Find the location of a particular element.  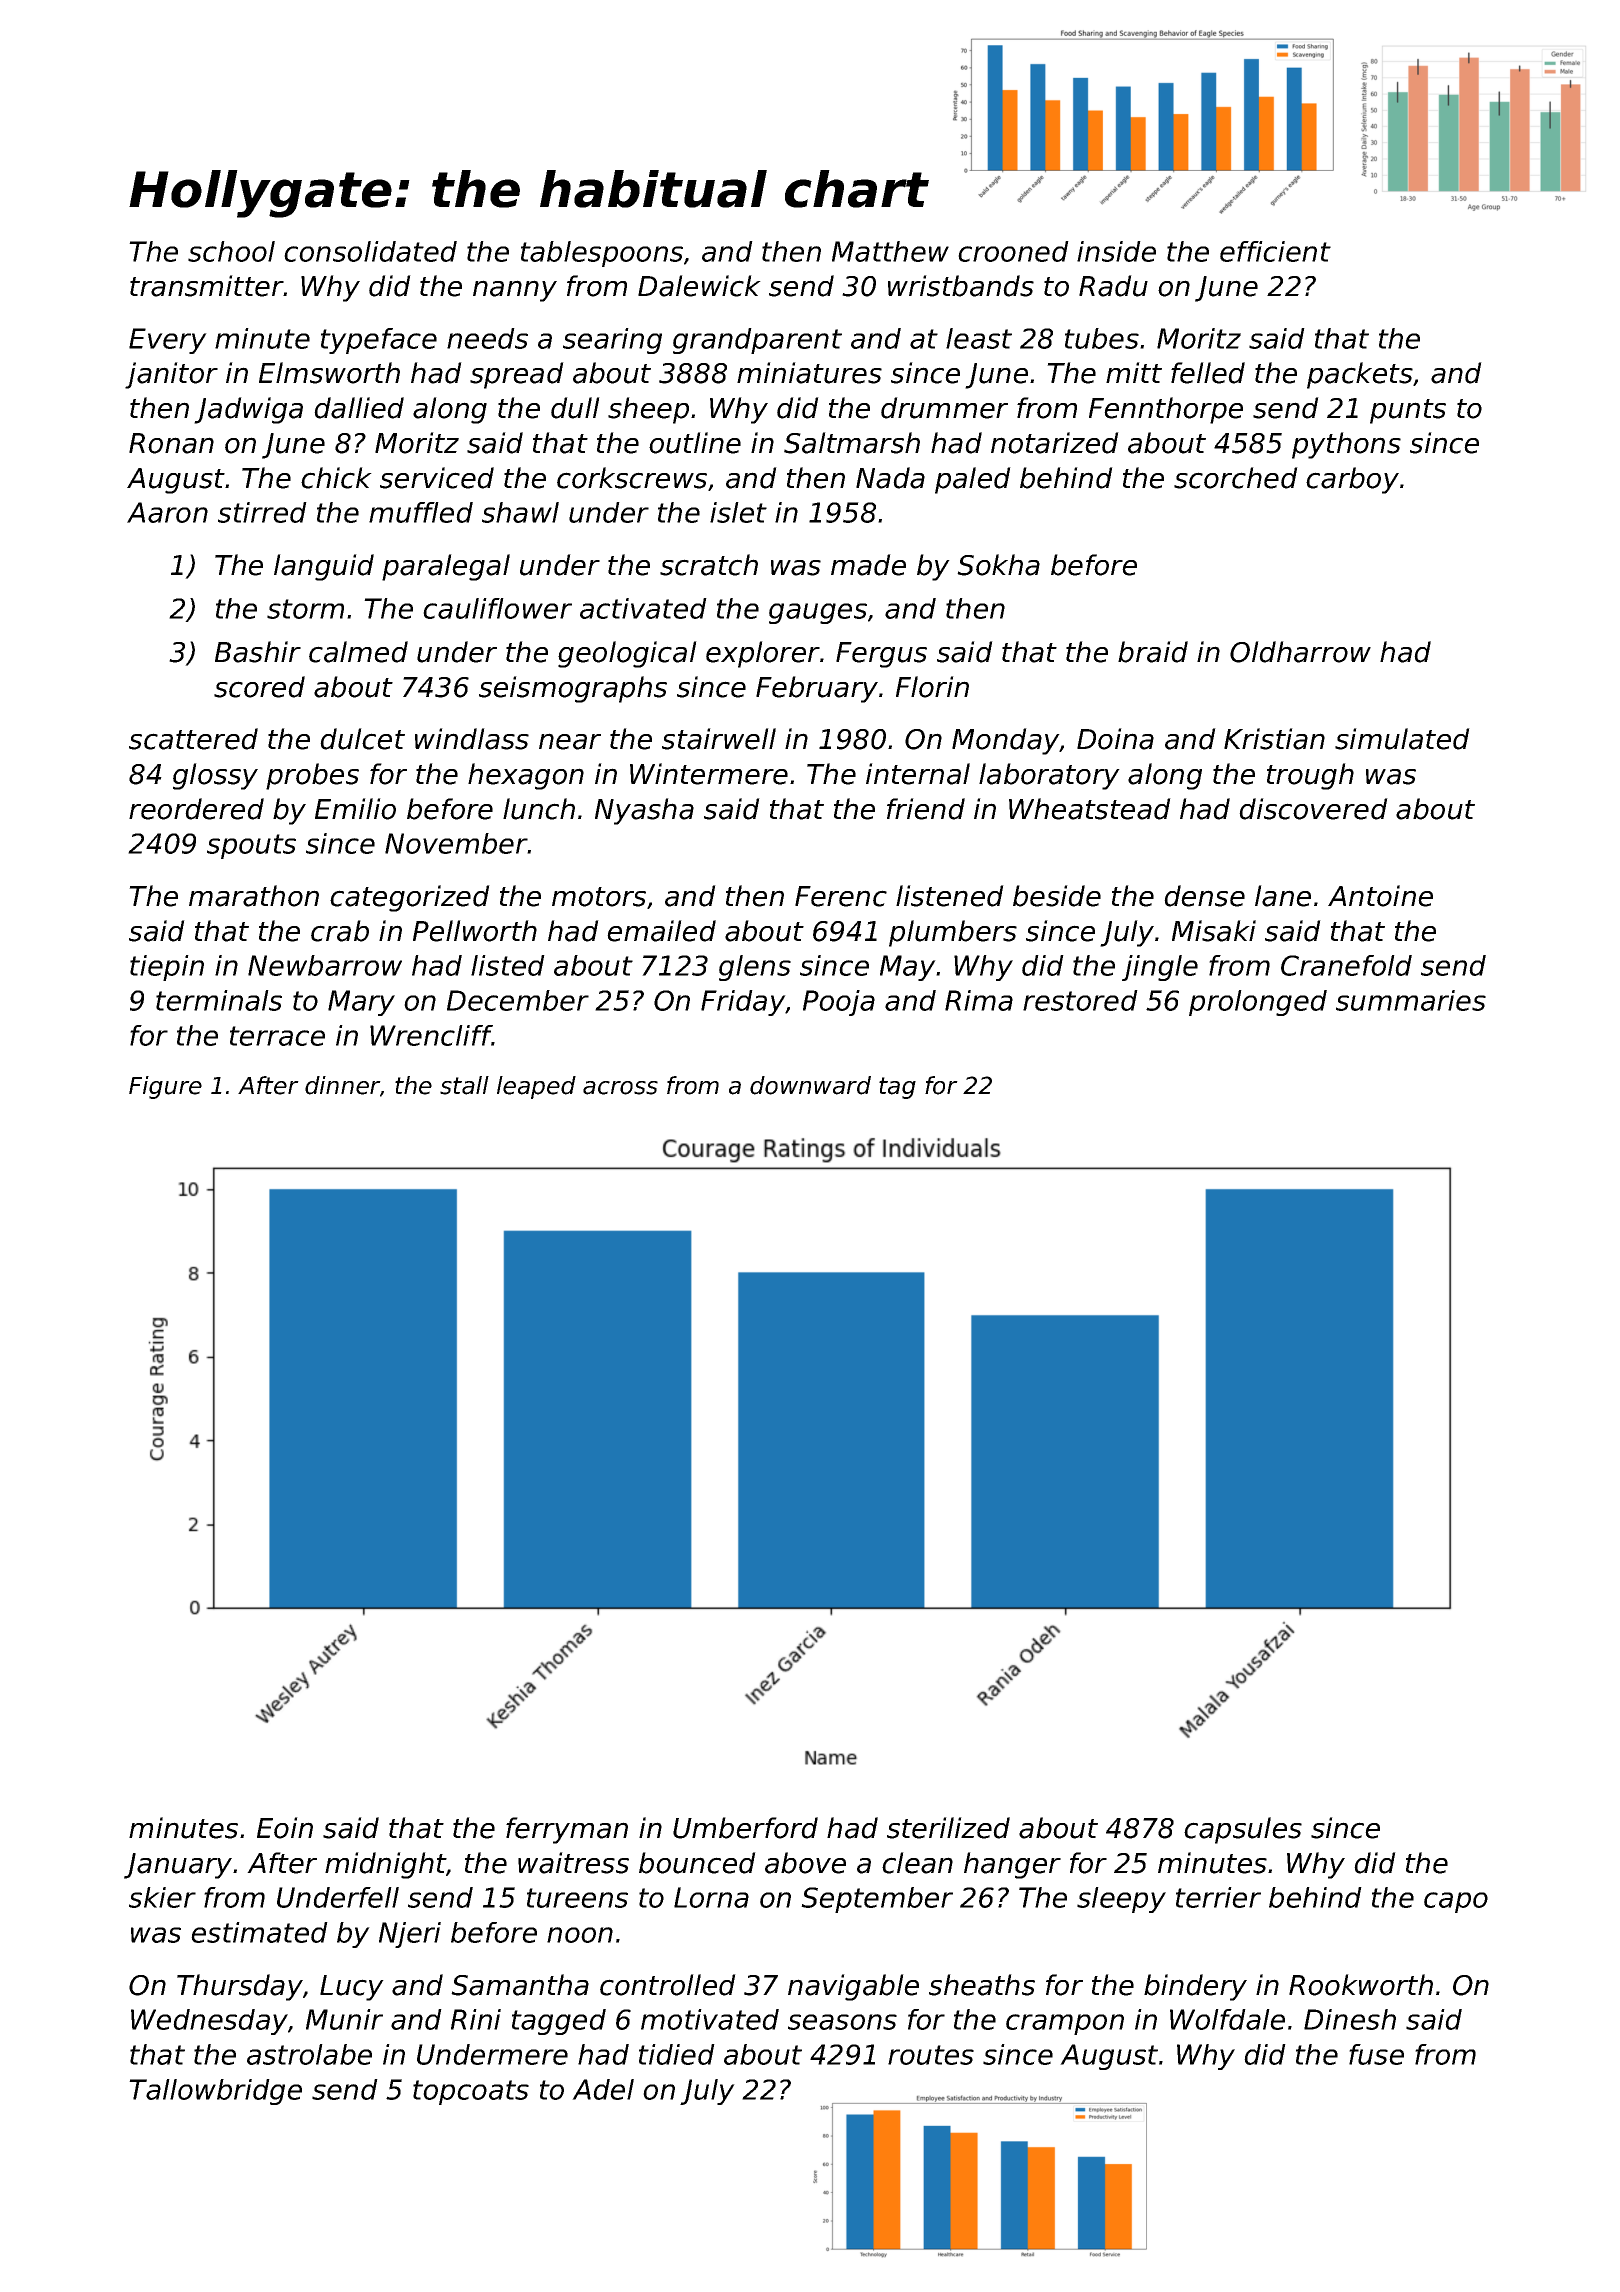

Dalewick is located at coordinates (699, 286).
